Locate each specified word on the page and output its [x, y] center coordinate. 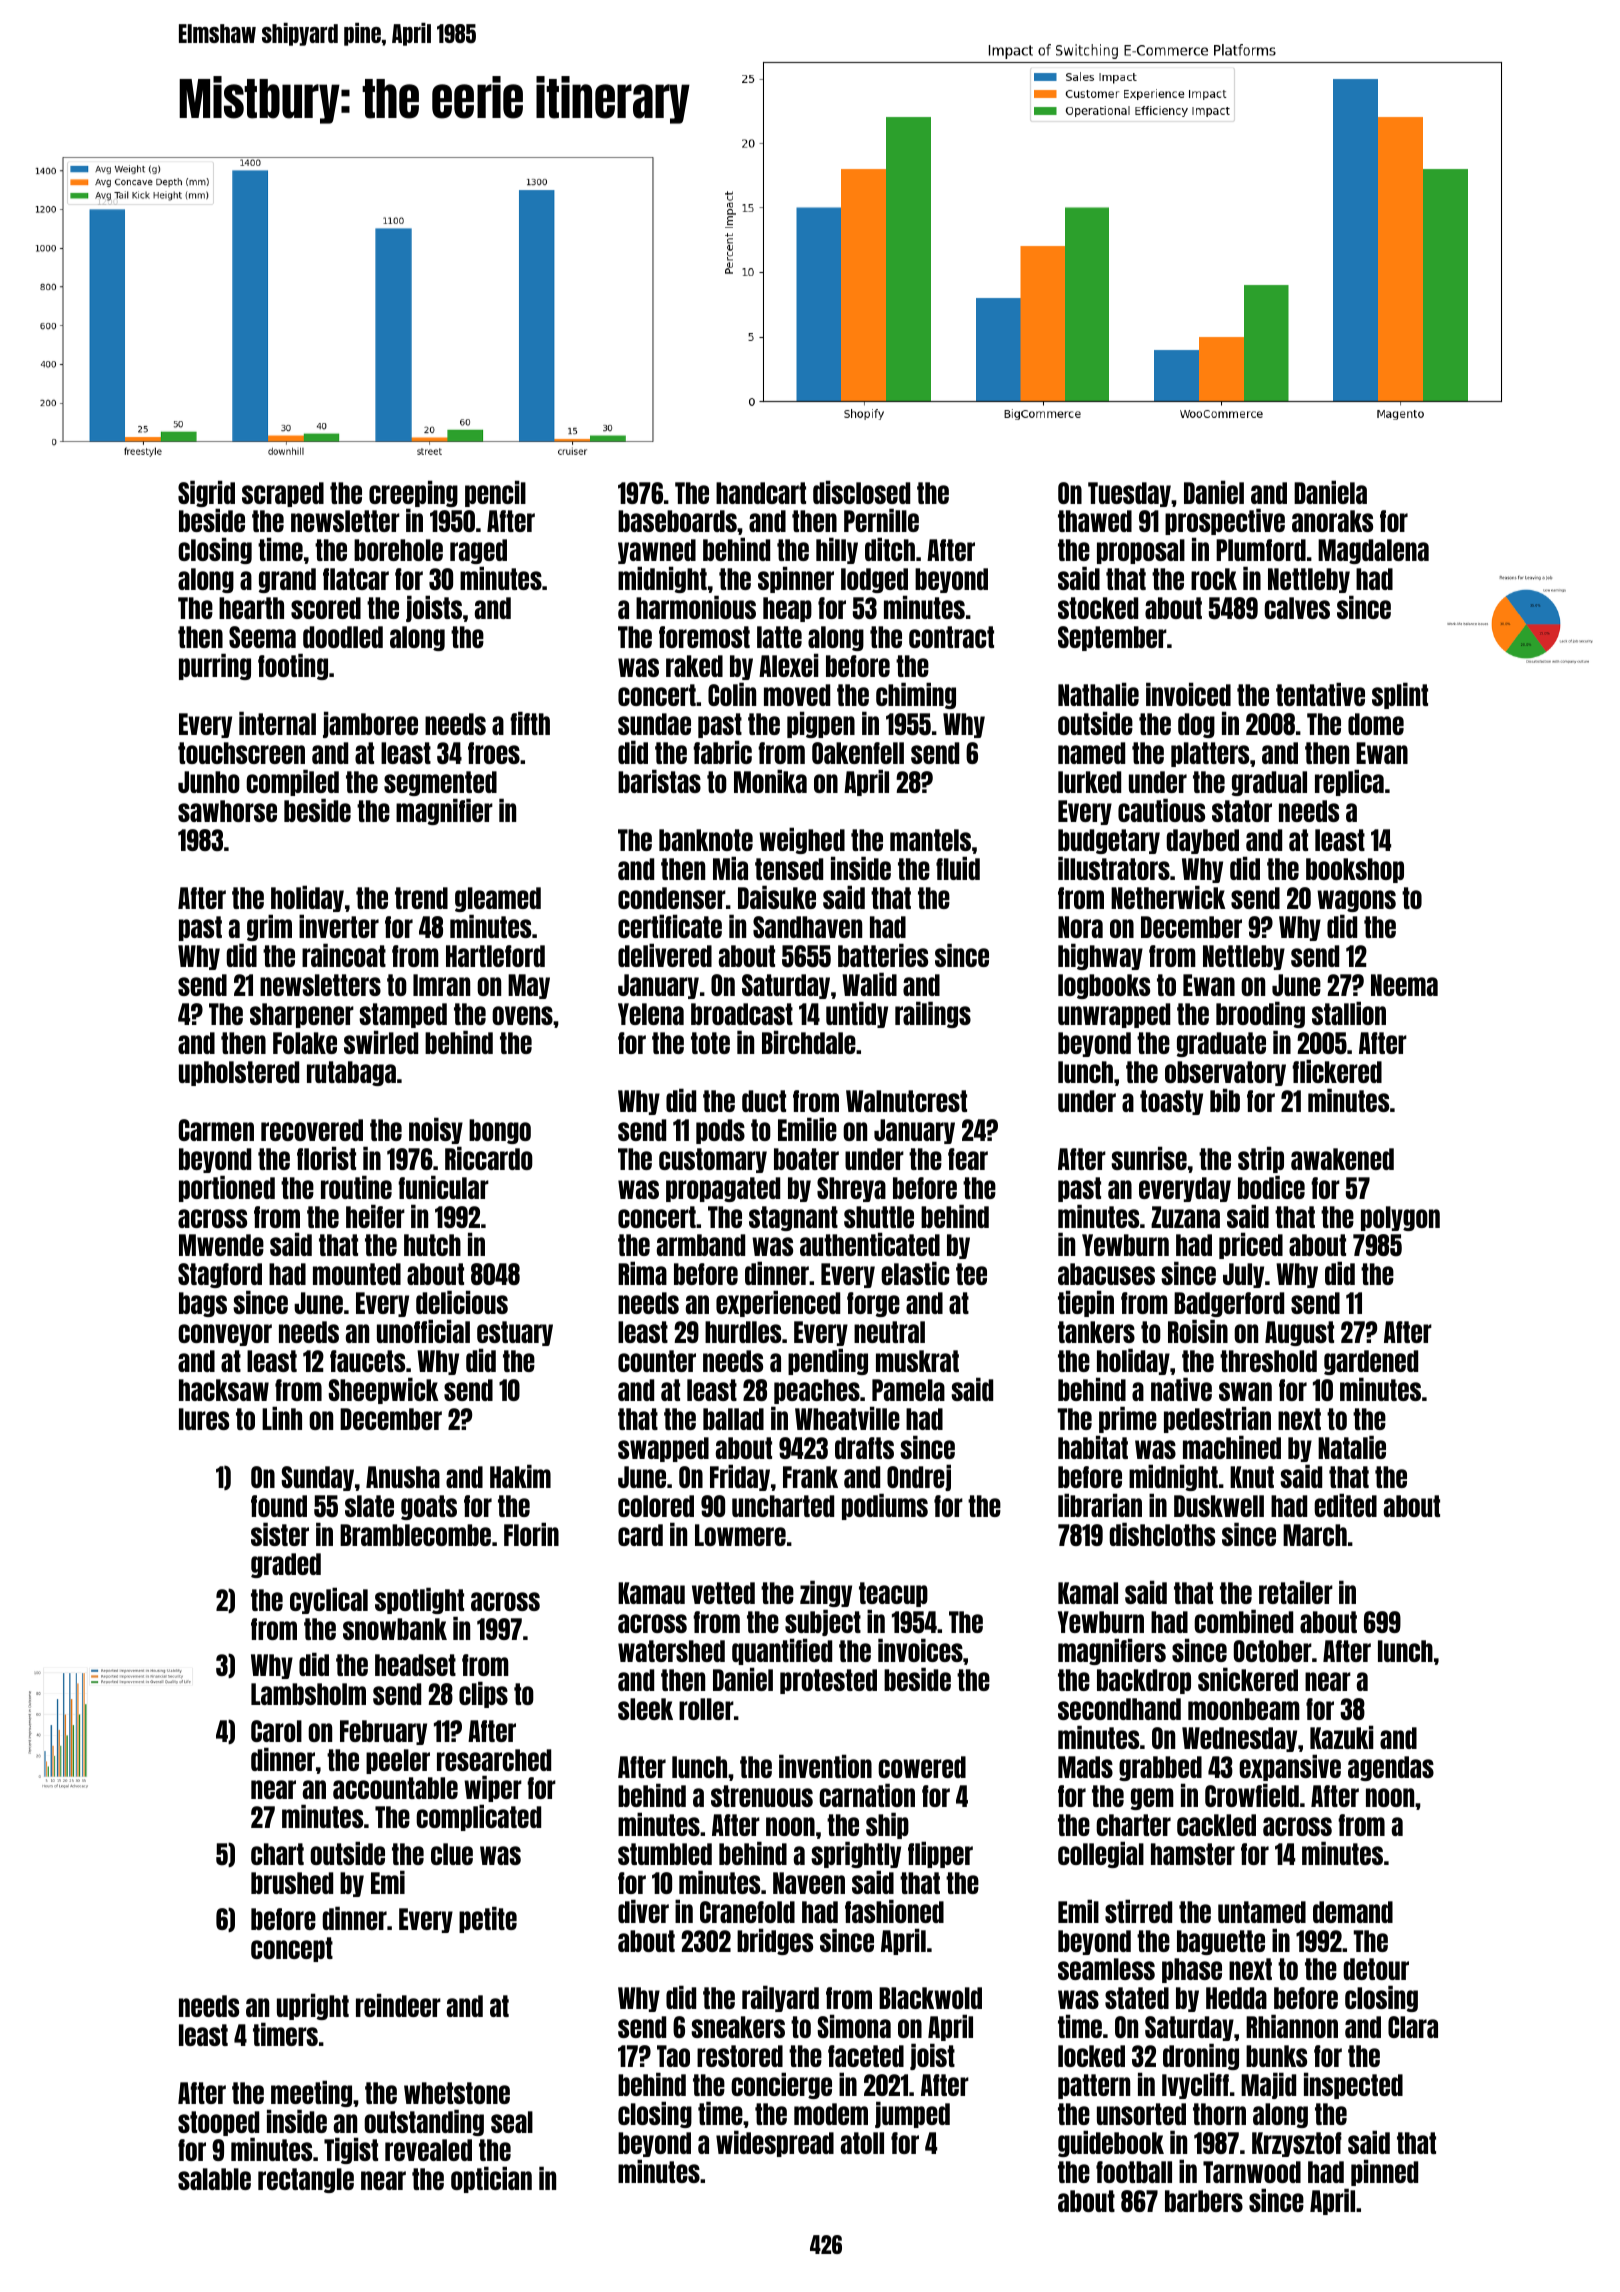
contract [951, 637]
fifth [530, 723]
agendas [1391, 1768]
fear [968, 1159]
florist [326, 1158]
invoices [920, 1650]
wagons [1356, 901]
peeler [398, 1761]
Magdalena [1373, 551]
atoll [862, 2143]
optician [491, 2179]
